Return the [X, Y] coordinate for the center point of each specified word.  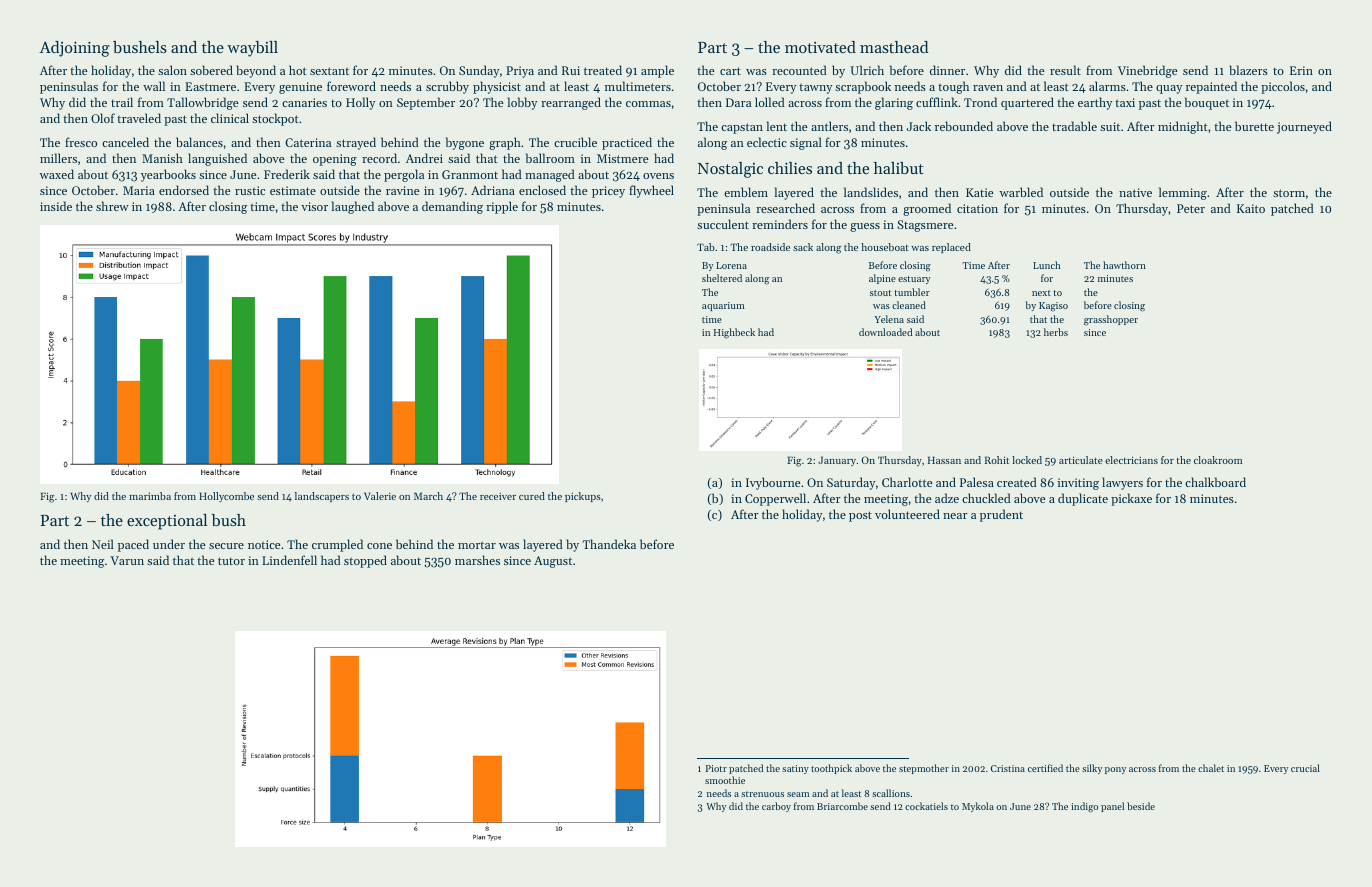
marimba [150, 496]
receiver [498, 496]
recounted [799, 70]
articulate [1081, 460]
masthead [894, 47]
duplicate [1083, 499]
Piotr [716, 768]
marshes [477, 560]
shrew [112, 206]
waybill [252, 49]
